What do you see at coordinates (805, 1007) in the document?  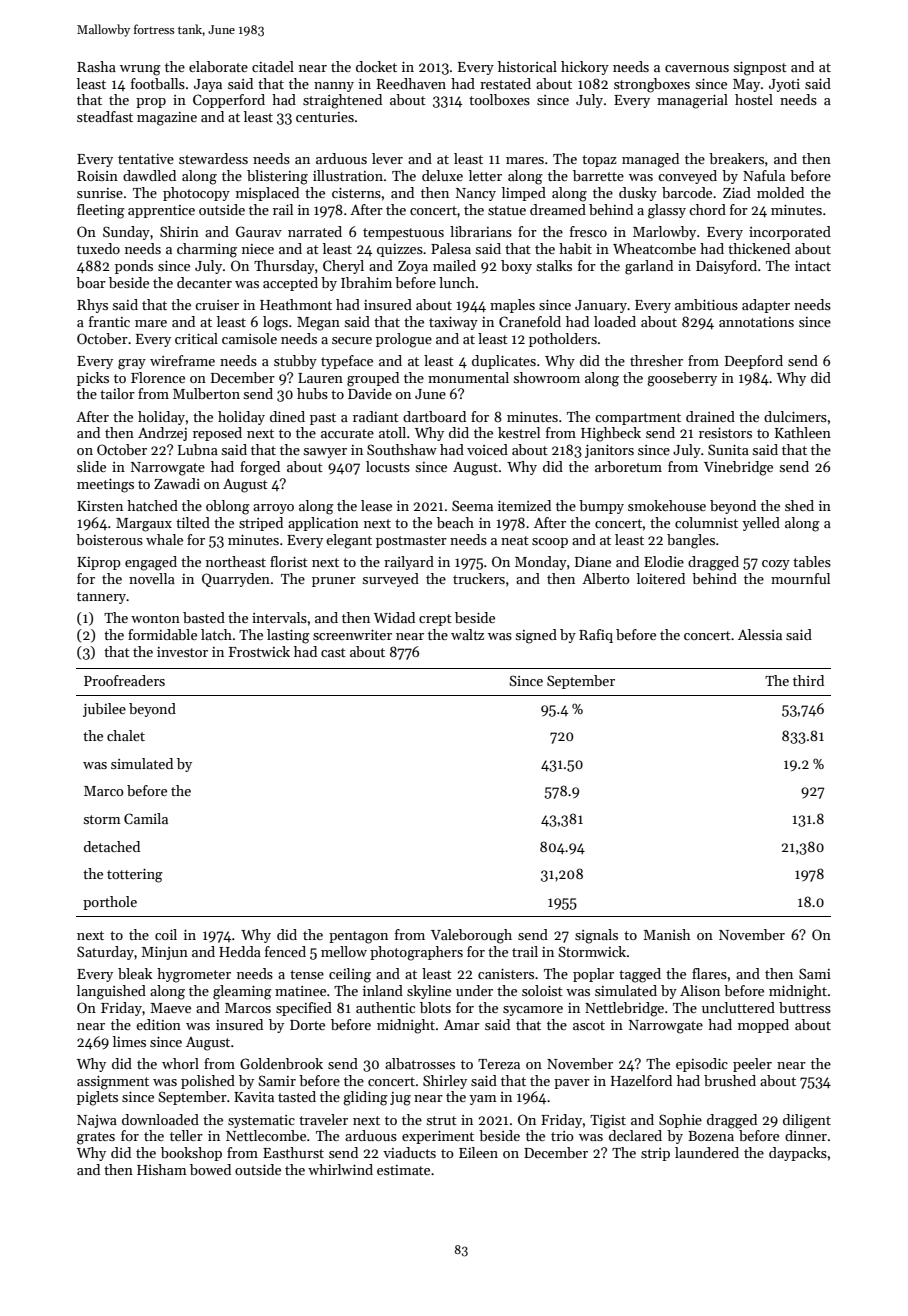 I see `buttress` at bounding box center [805, 1007].
